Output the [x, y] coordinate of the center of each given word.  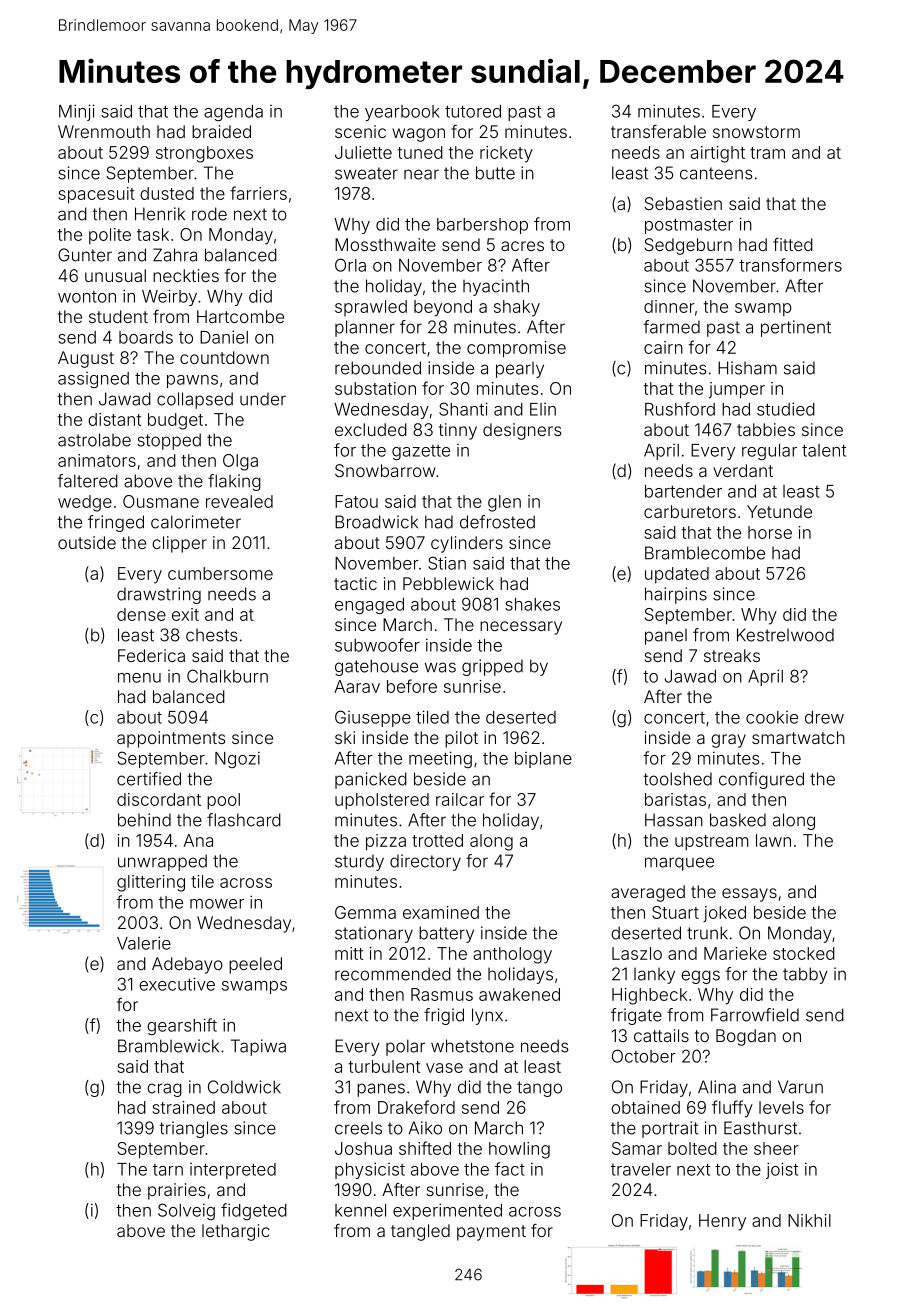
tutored [473, 111]
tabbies [766, 429]
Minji [77, 112]
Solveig [186, 1211]
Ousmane [161, 501]
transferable [658, 131]
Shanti [463, 409]
